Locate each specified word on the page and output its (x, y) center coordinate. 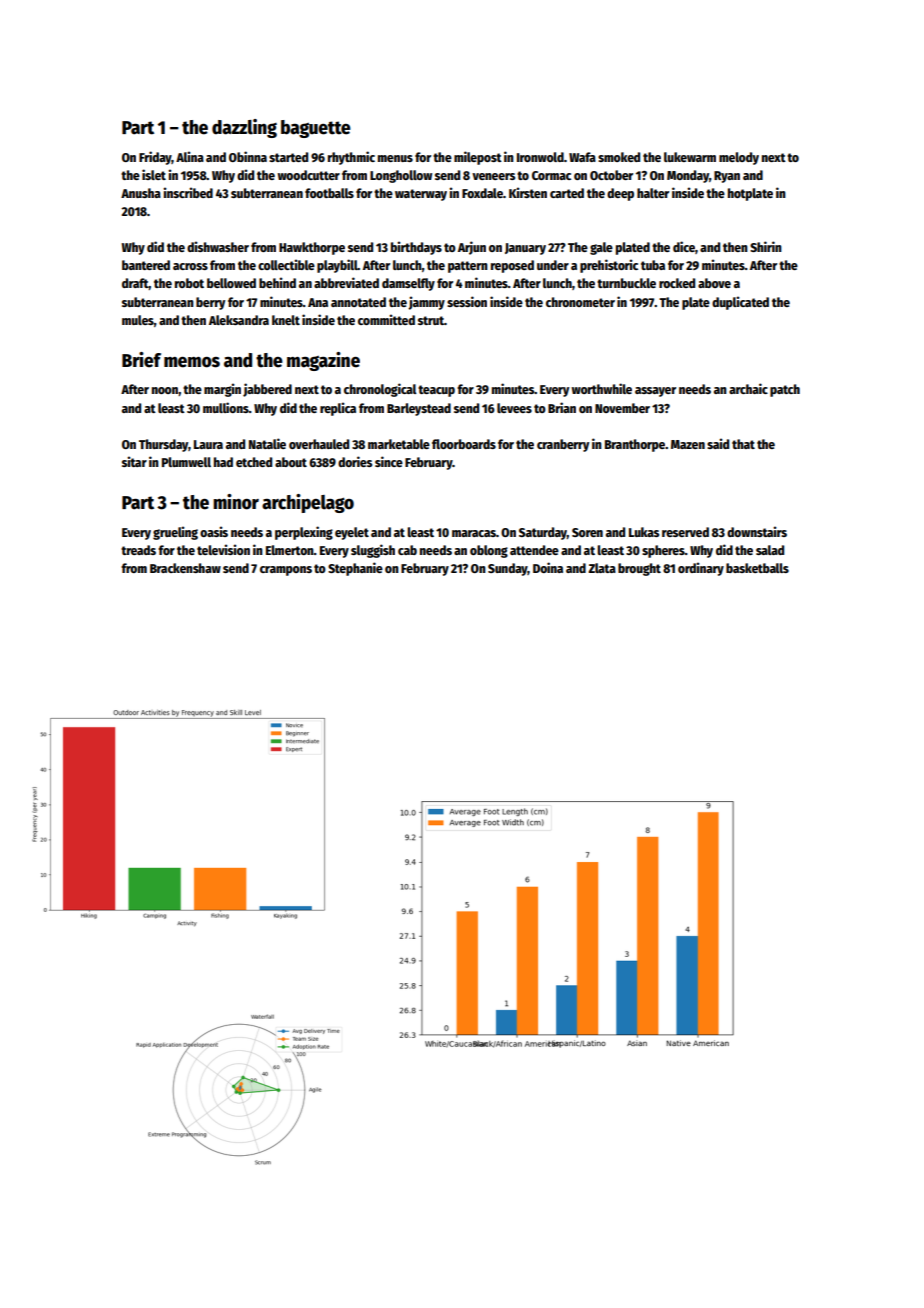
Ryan (727, 177)
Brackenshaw (185, 568)
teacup (436, 391)
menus (395, 158)
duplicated (740, 303)
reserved (685, 532)
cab (407, 550)
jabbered (267, 390)
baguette (316, 129)
